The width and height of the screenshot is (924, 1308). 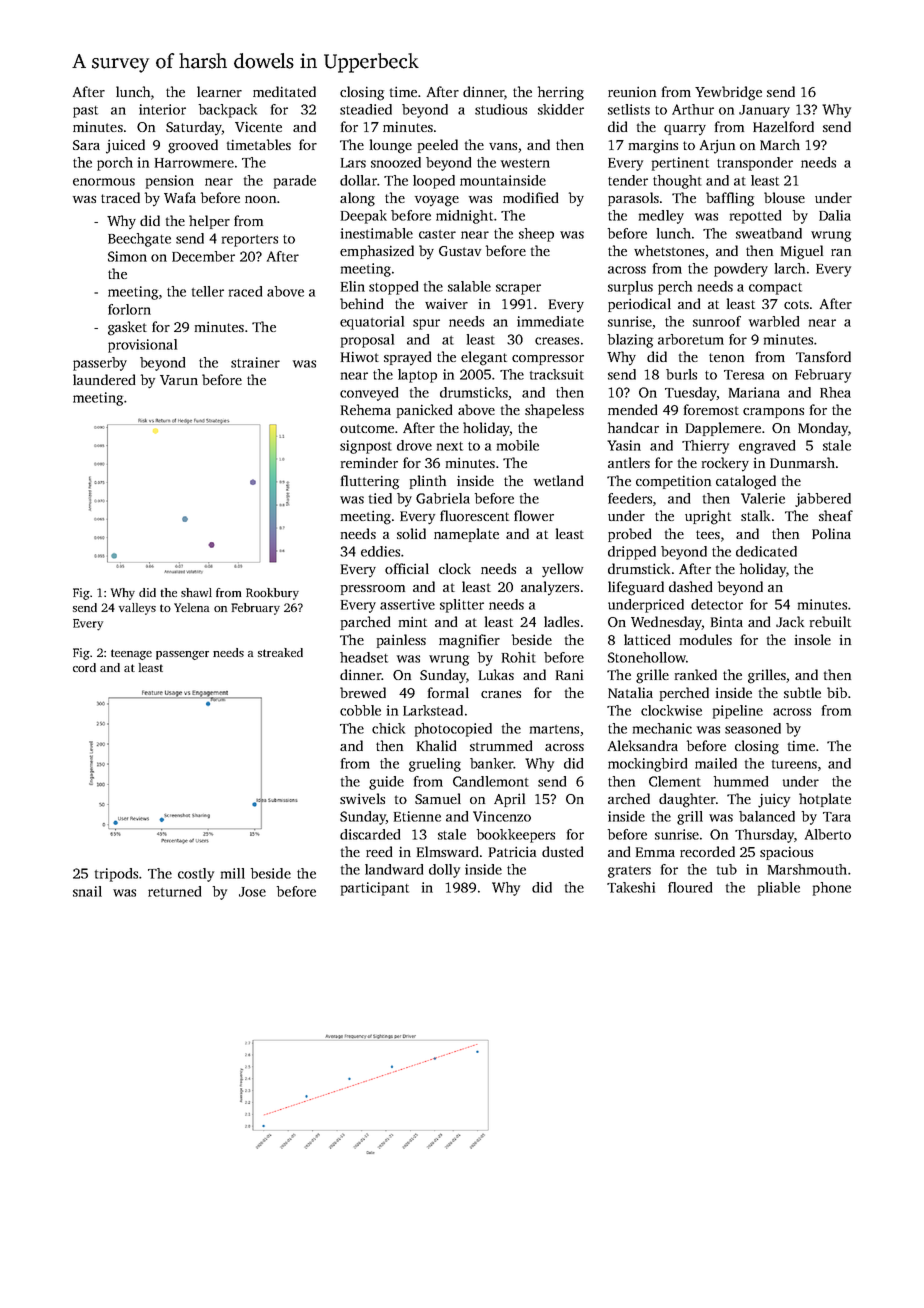 I want to click on conveyed, so click(x=369, y=394).
